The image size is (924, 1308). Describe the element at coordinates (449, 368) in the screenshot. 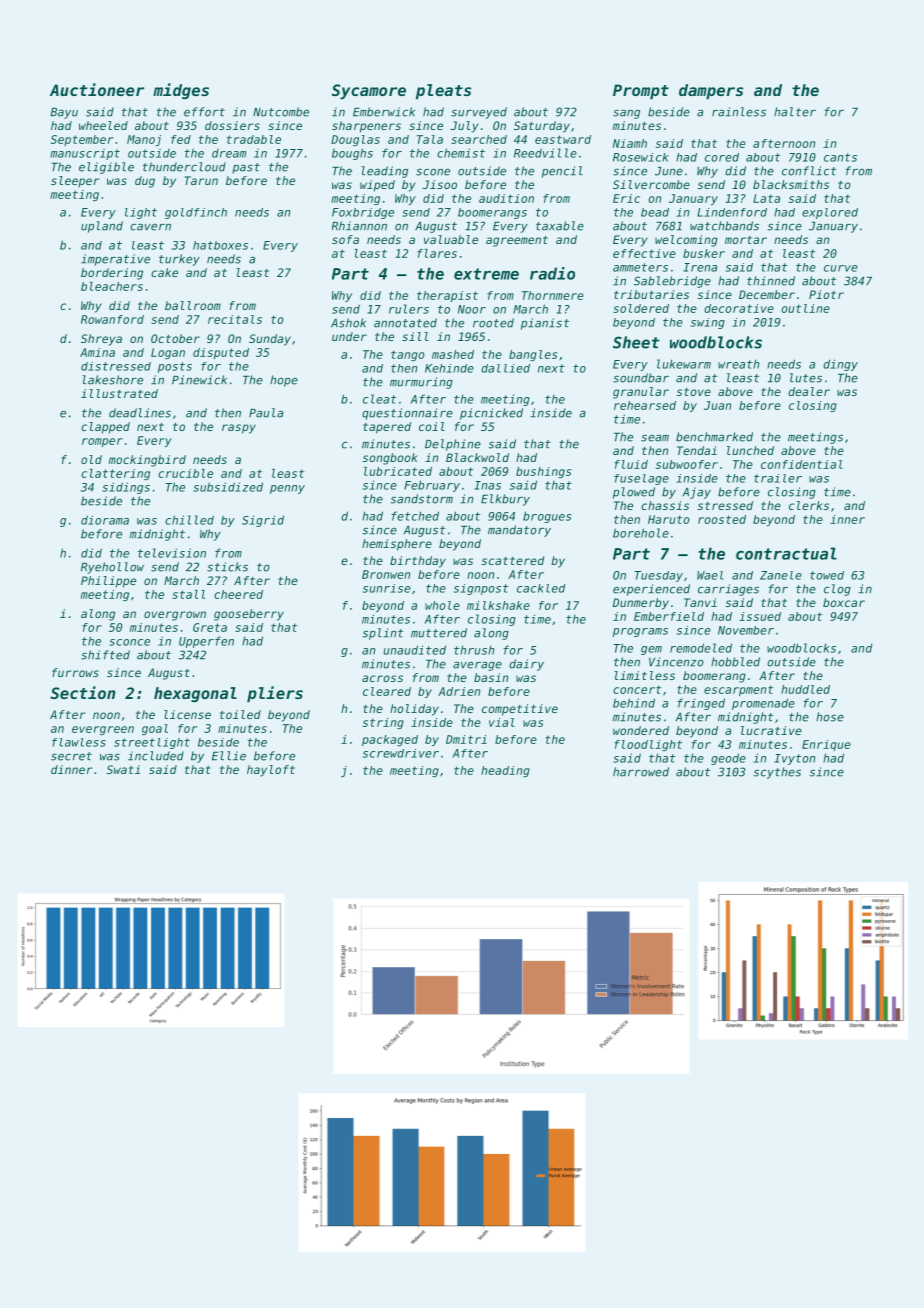

I see `Kehinde` at that location.
